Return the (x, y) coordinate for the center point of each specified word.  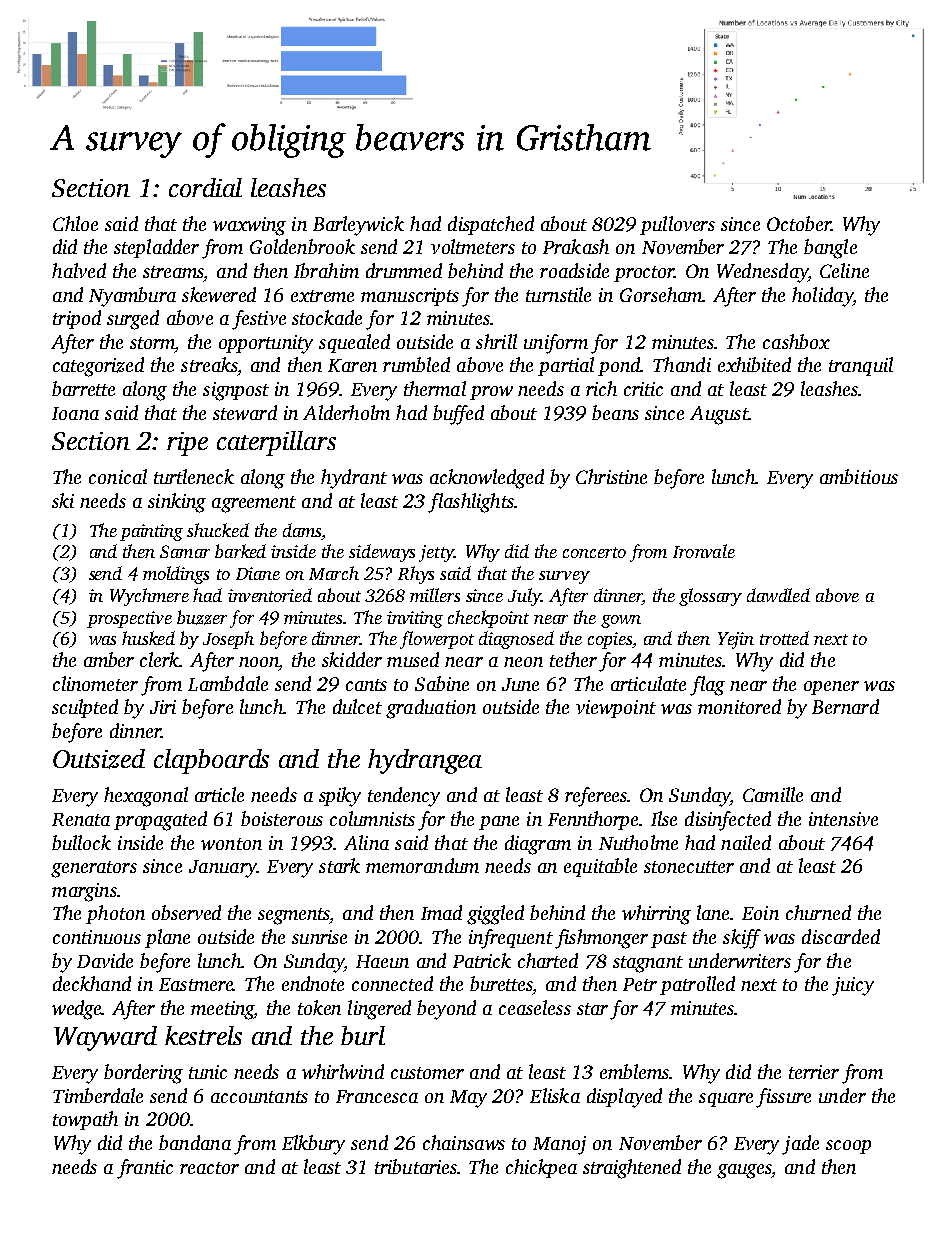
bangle (830, 249)
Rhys (416, 575)
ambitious (859, 476)
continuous (97, 937)
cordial (205, 187)
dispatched (491, 225)
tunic (208, 1072)
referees (596, 797)
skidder (352, 659)
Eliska (555, 1095)
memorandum (422, 865)
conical (118, 476)
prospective (129, 619)
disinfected (728, 821)
